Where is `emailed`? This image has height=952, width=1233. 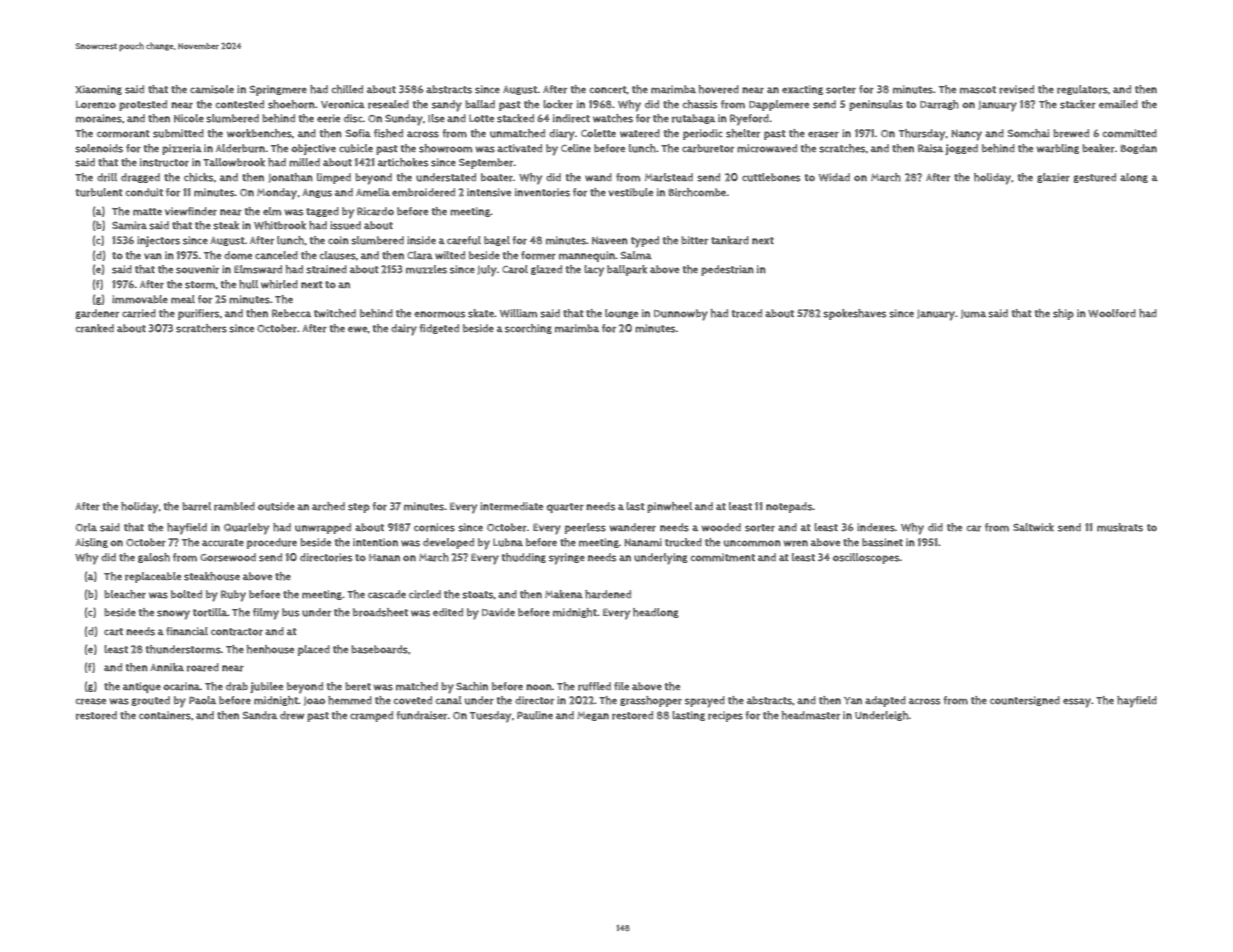 emailed is located at coordinates (1118, 104).
